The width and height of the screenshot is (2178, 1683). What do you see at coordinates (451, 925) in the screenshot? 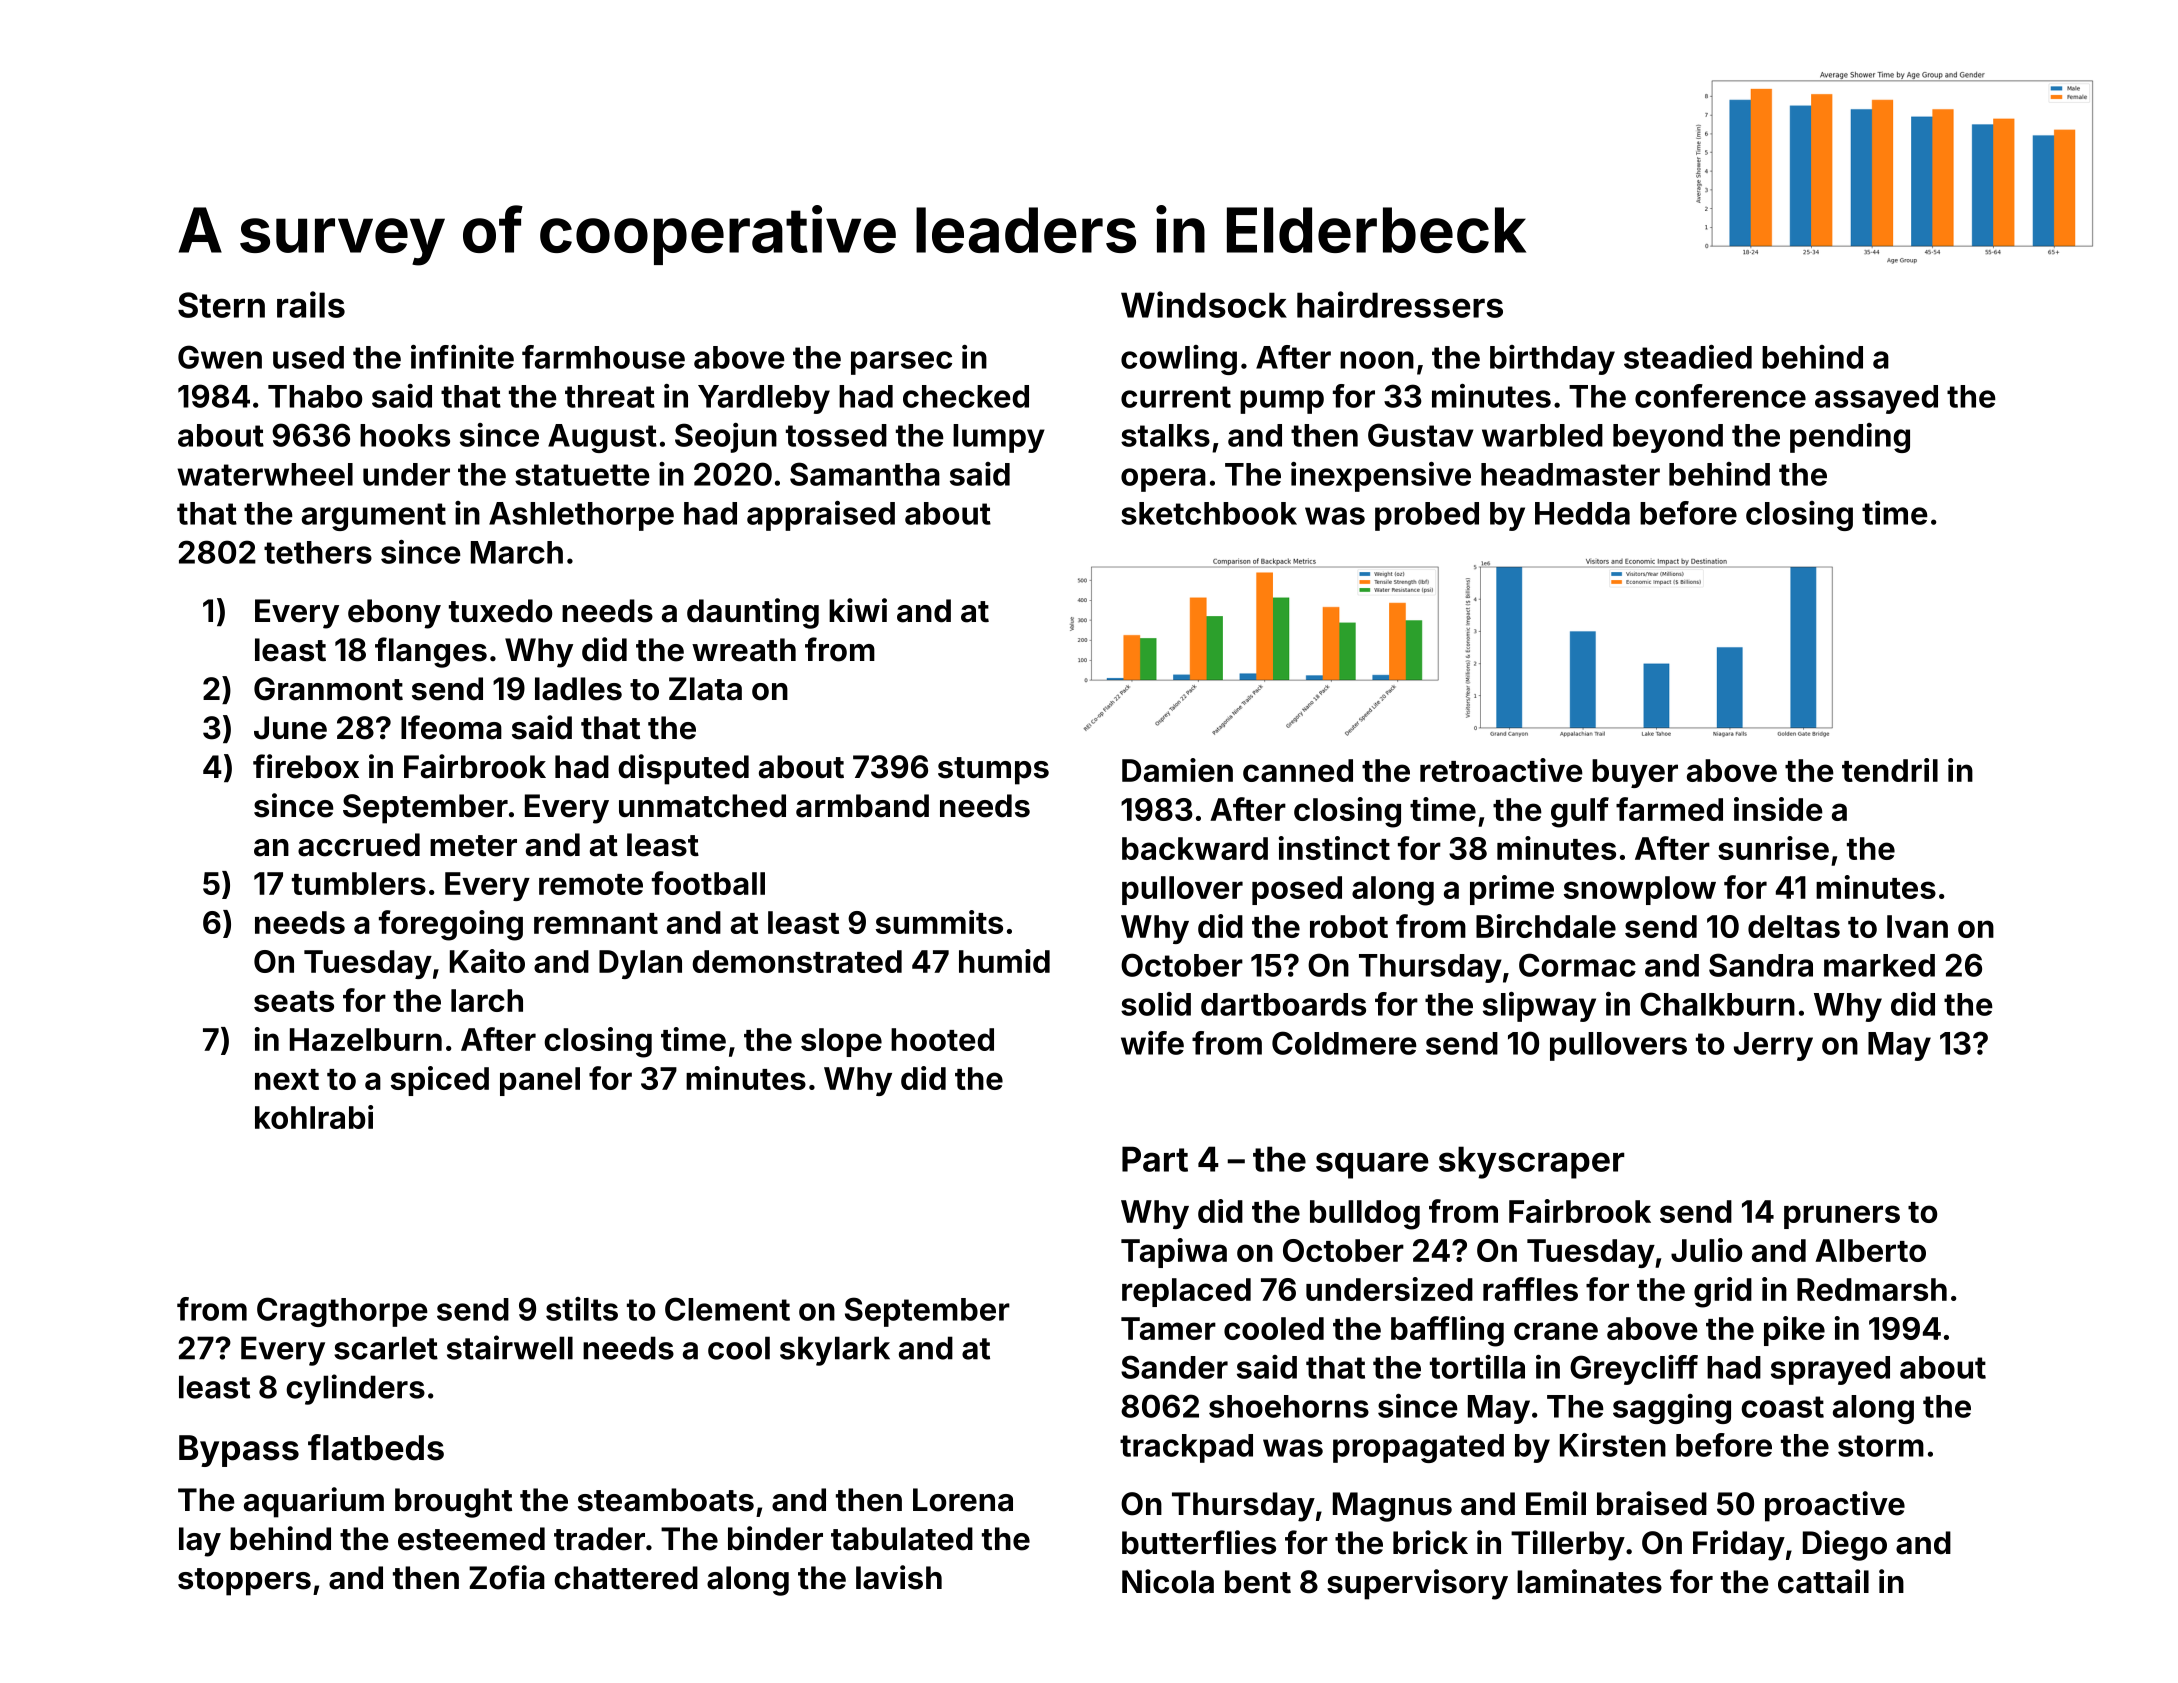
I see `foregoing` at bounding box center [451, 925].
